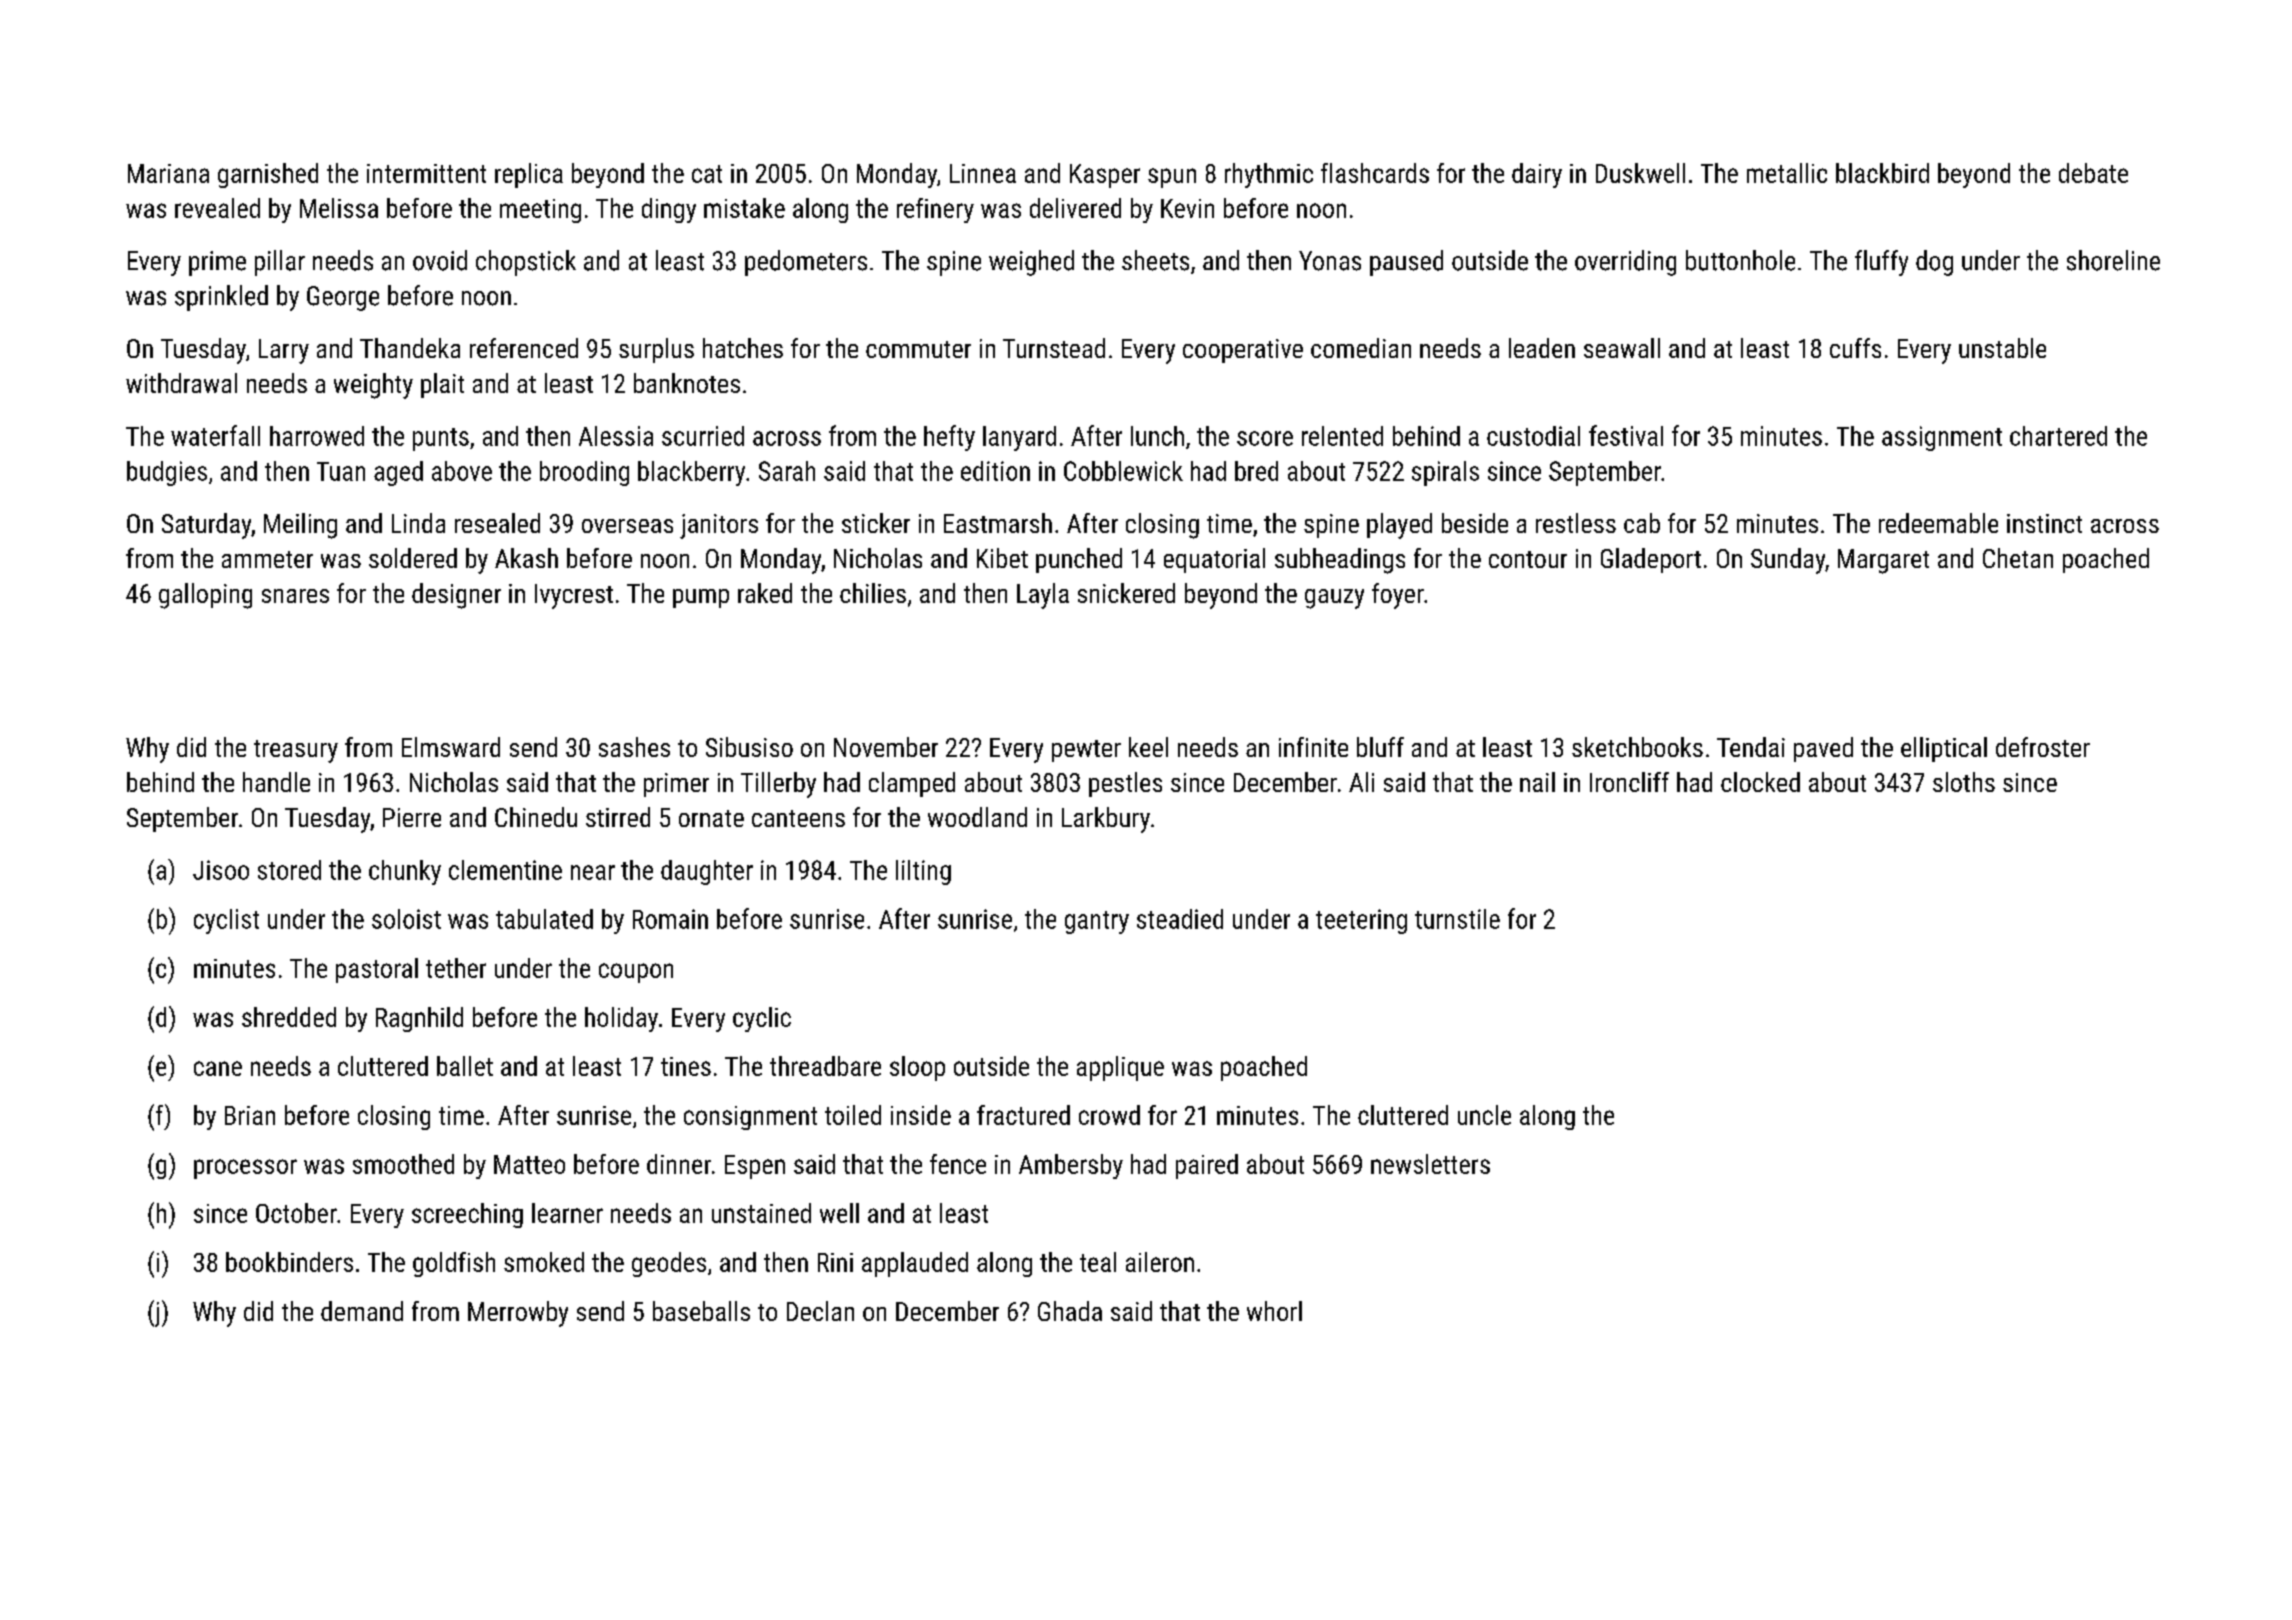  What do you see at coordinates (1274, 1311) in the page?
I see `whorl` at bounding box center [1274, 1311].
